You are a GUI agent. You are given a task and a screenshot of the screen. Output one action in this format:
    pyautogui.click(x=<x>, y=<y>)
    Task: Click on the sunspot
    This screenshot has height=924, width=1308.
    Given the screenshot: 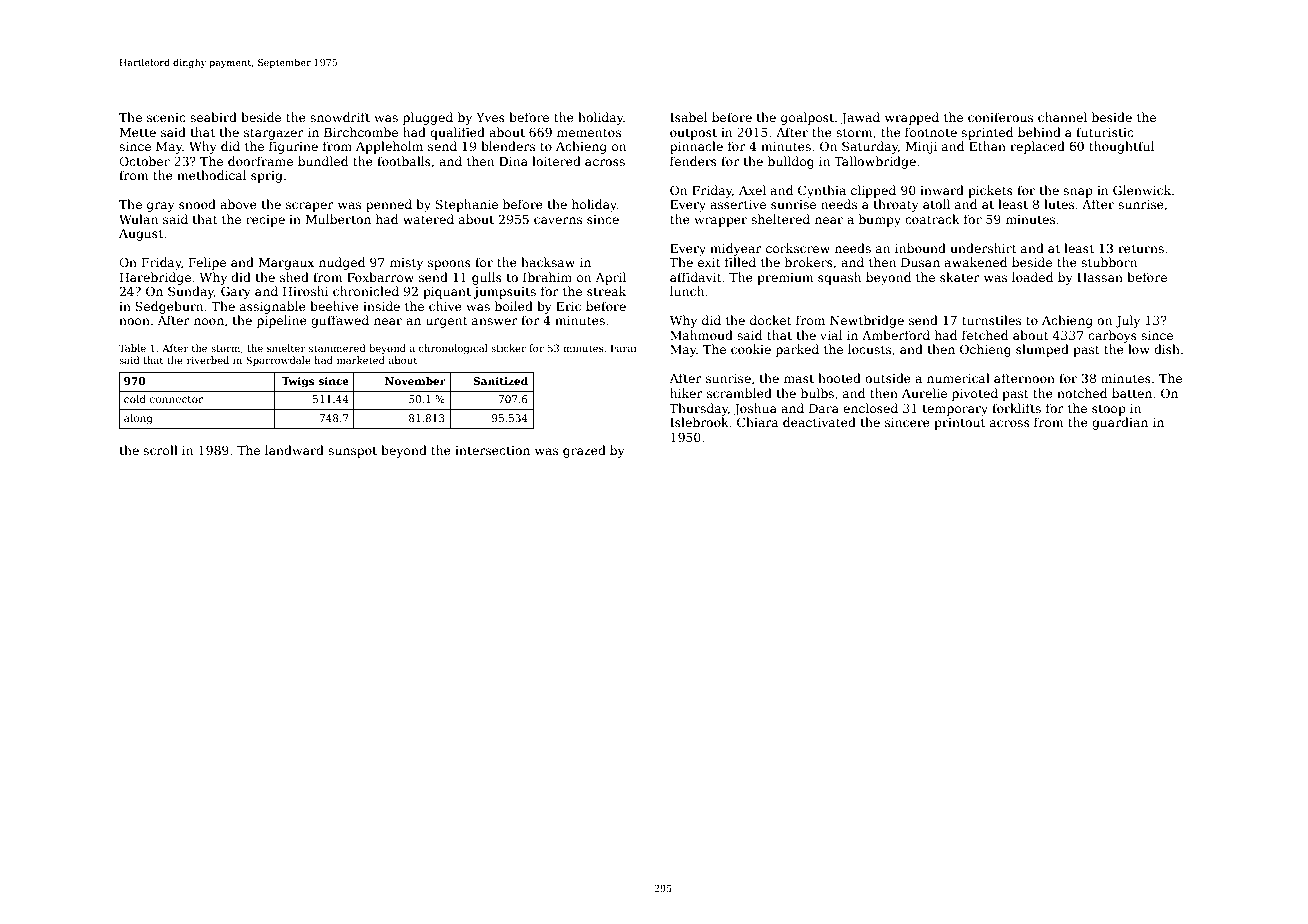 What is the action you would take?
    pyautogui.click(x=352, y=452)
